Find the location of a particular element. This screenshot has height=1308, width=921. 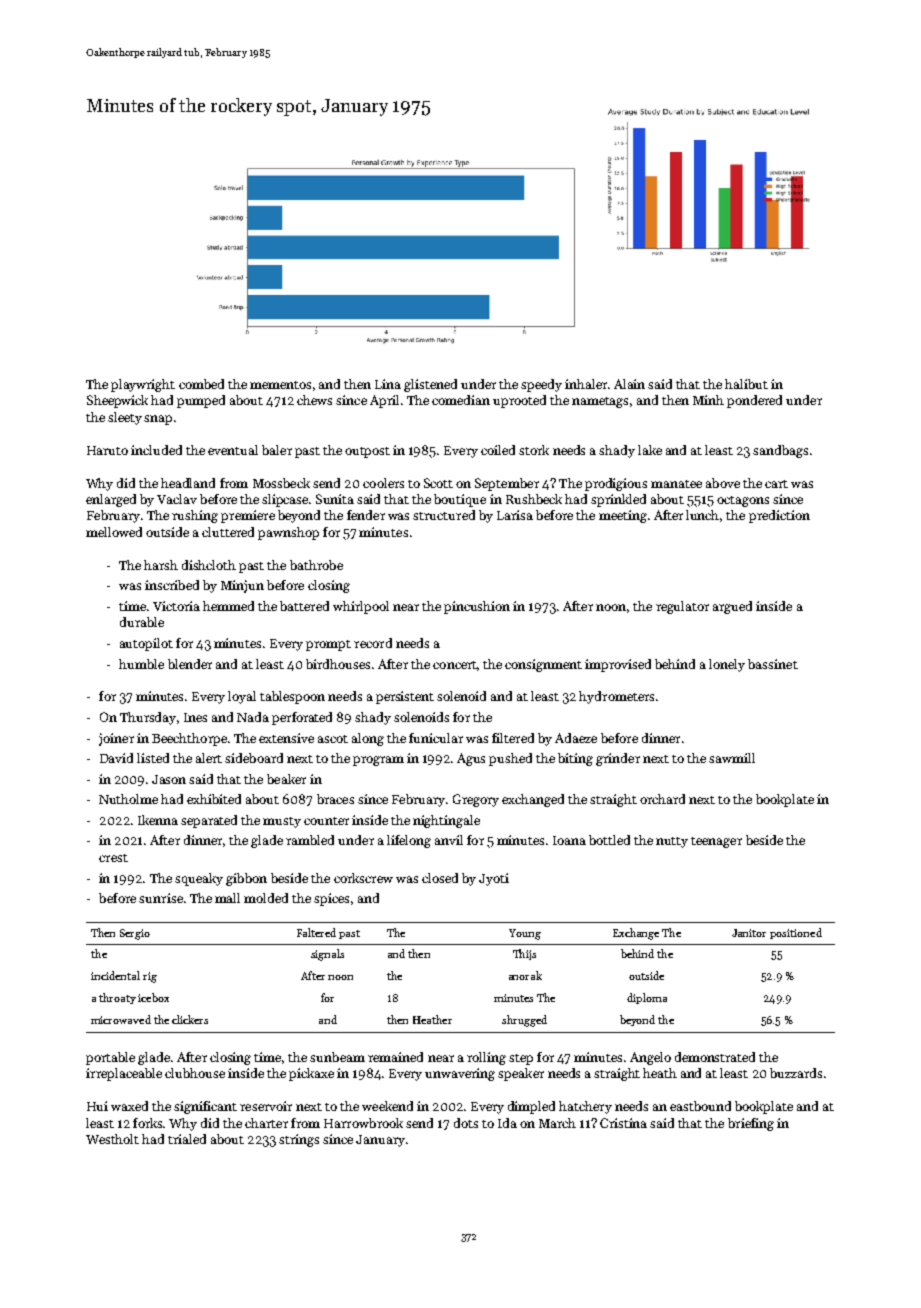

hemmed is located at coordinates (228, 606).
